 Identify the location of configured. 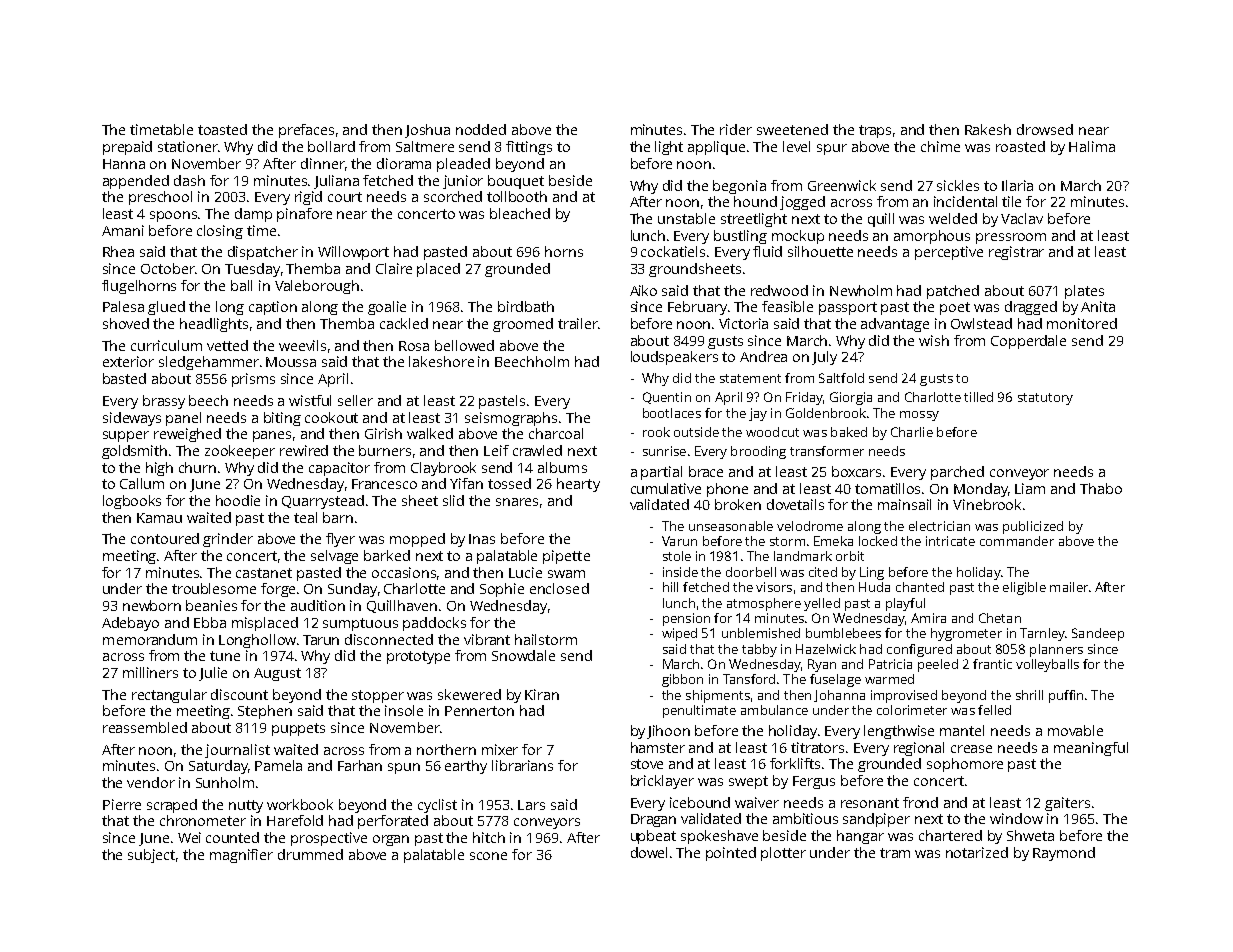
(919, 650).
